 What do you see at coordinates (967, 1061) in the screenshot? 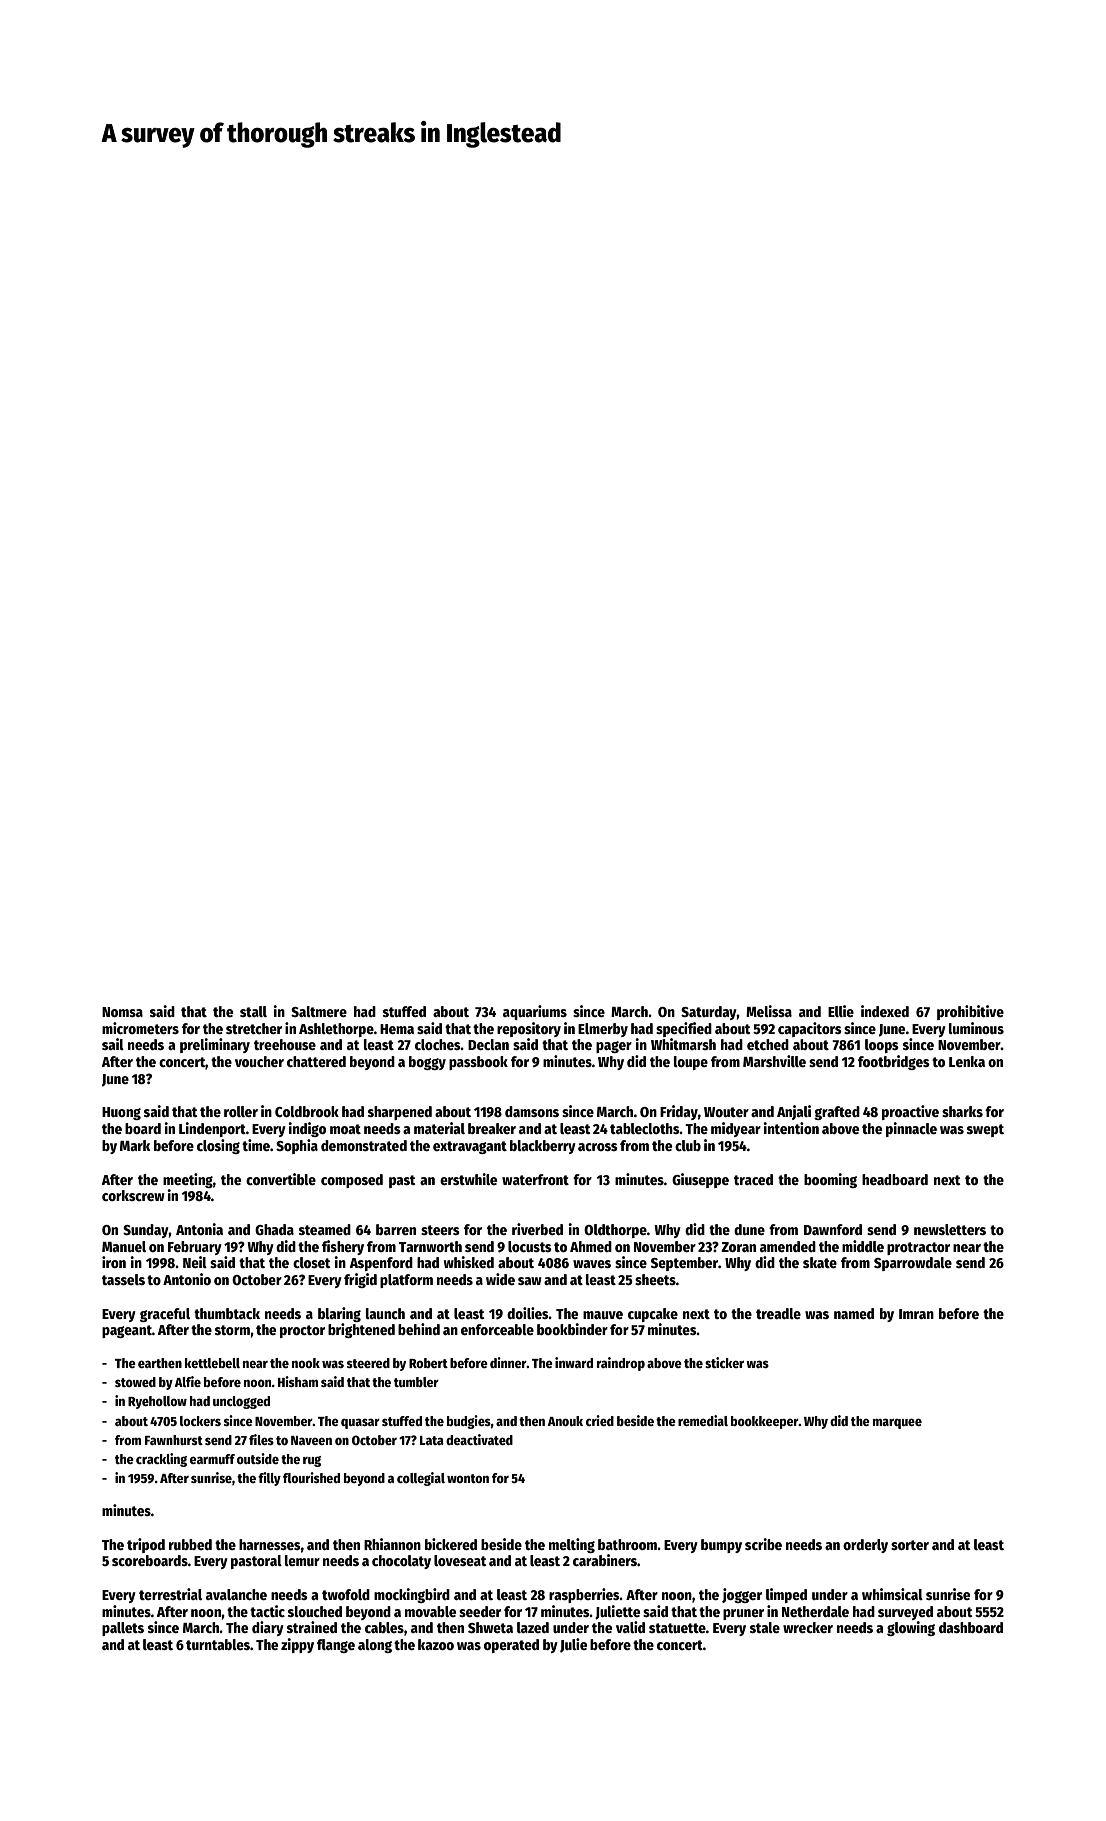
I see `Lenka` at bounding box center [967, 1061].
